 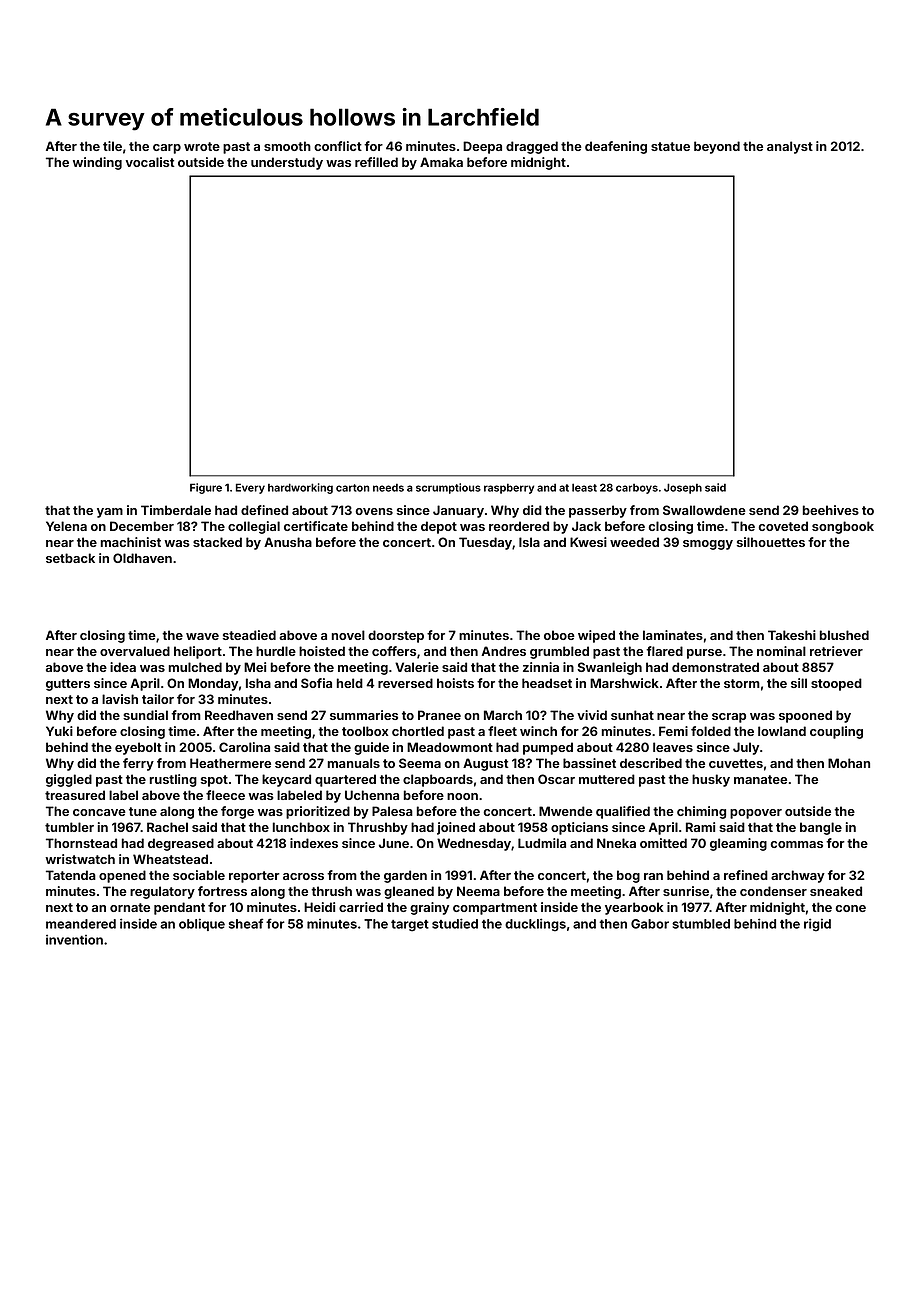 I want to click on analyst, so click(x=790, y=147).
